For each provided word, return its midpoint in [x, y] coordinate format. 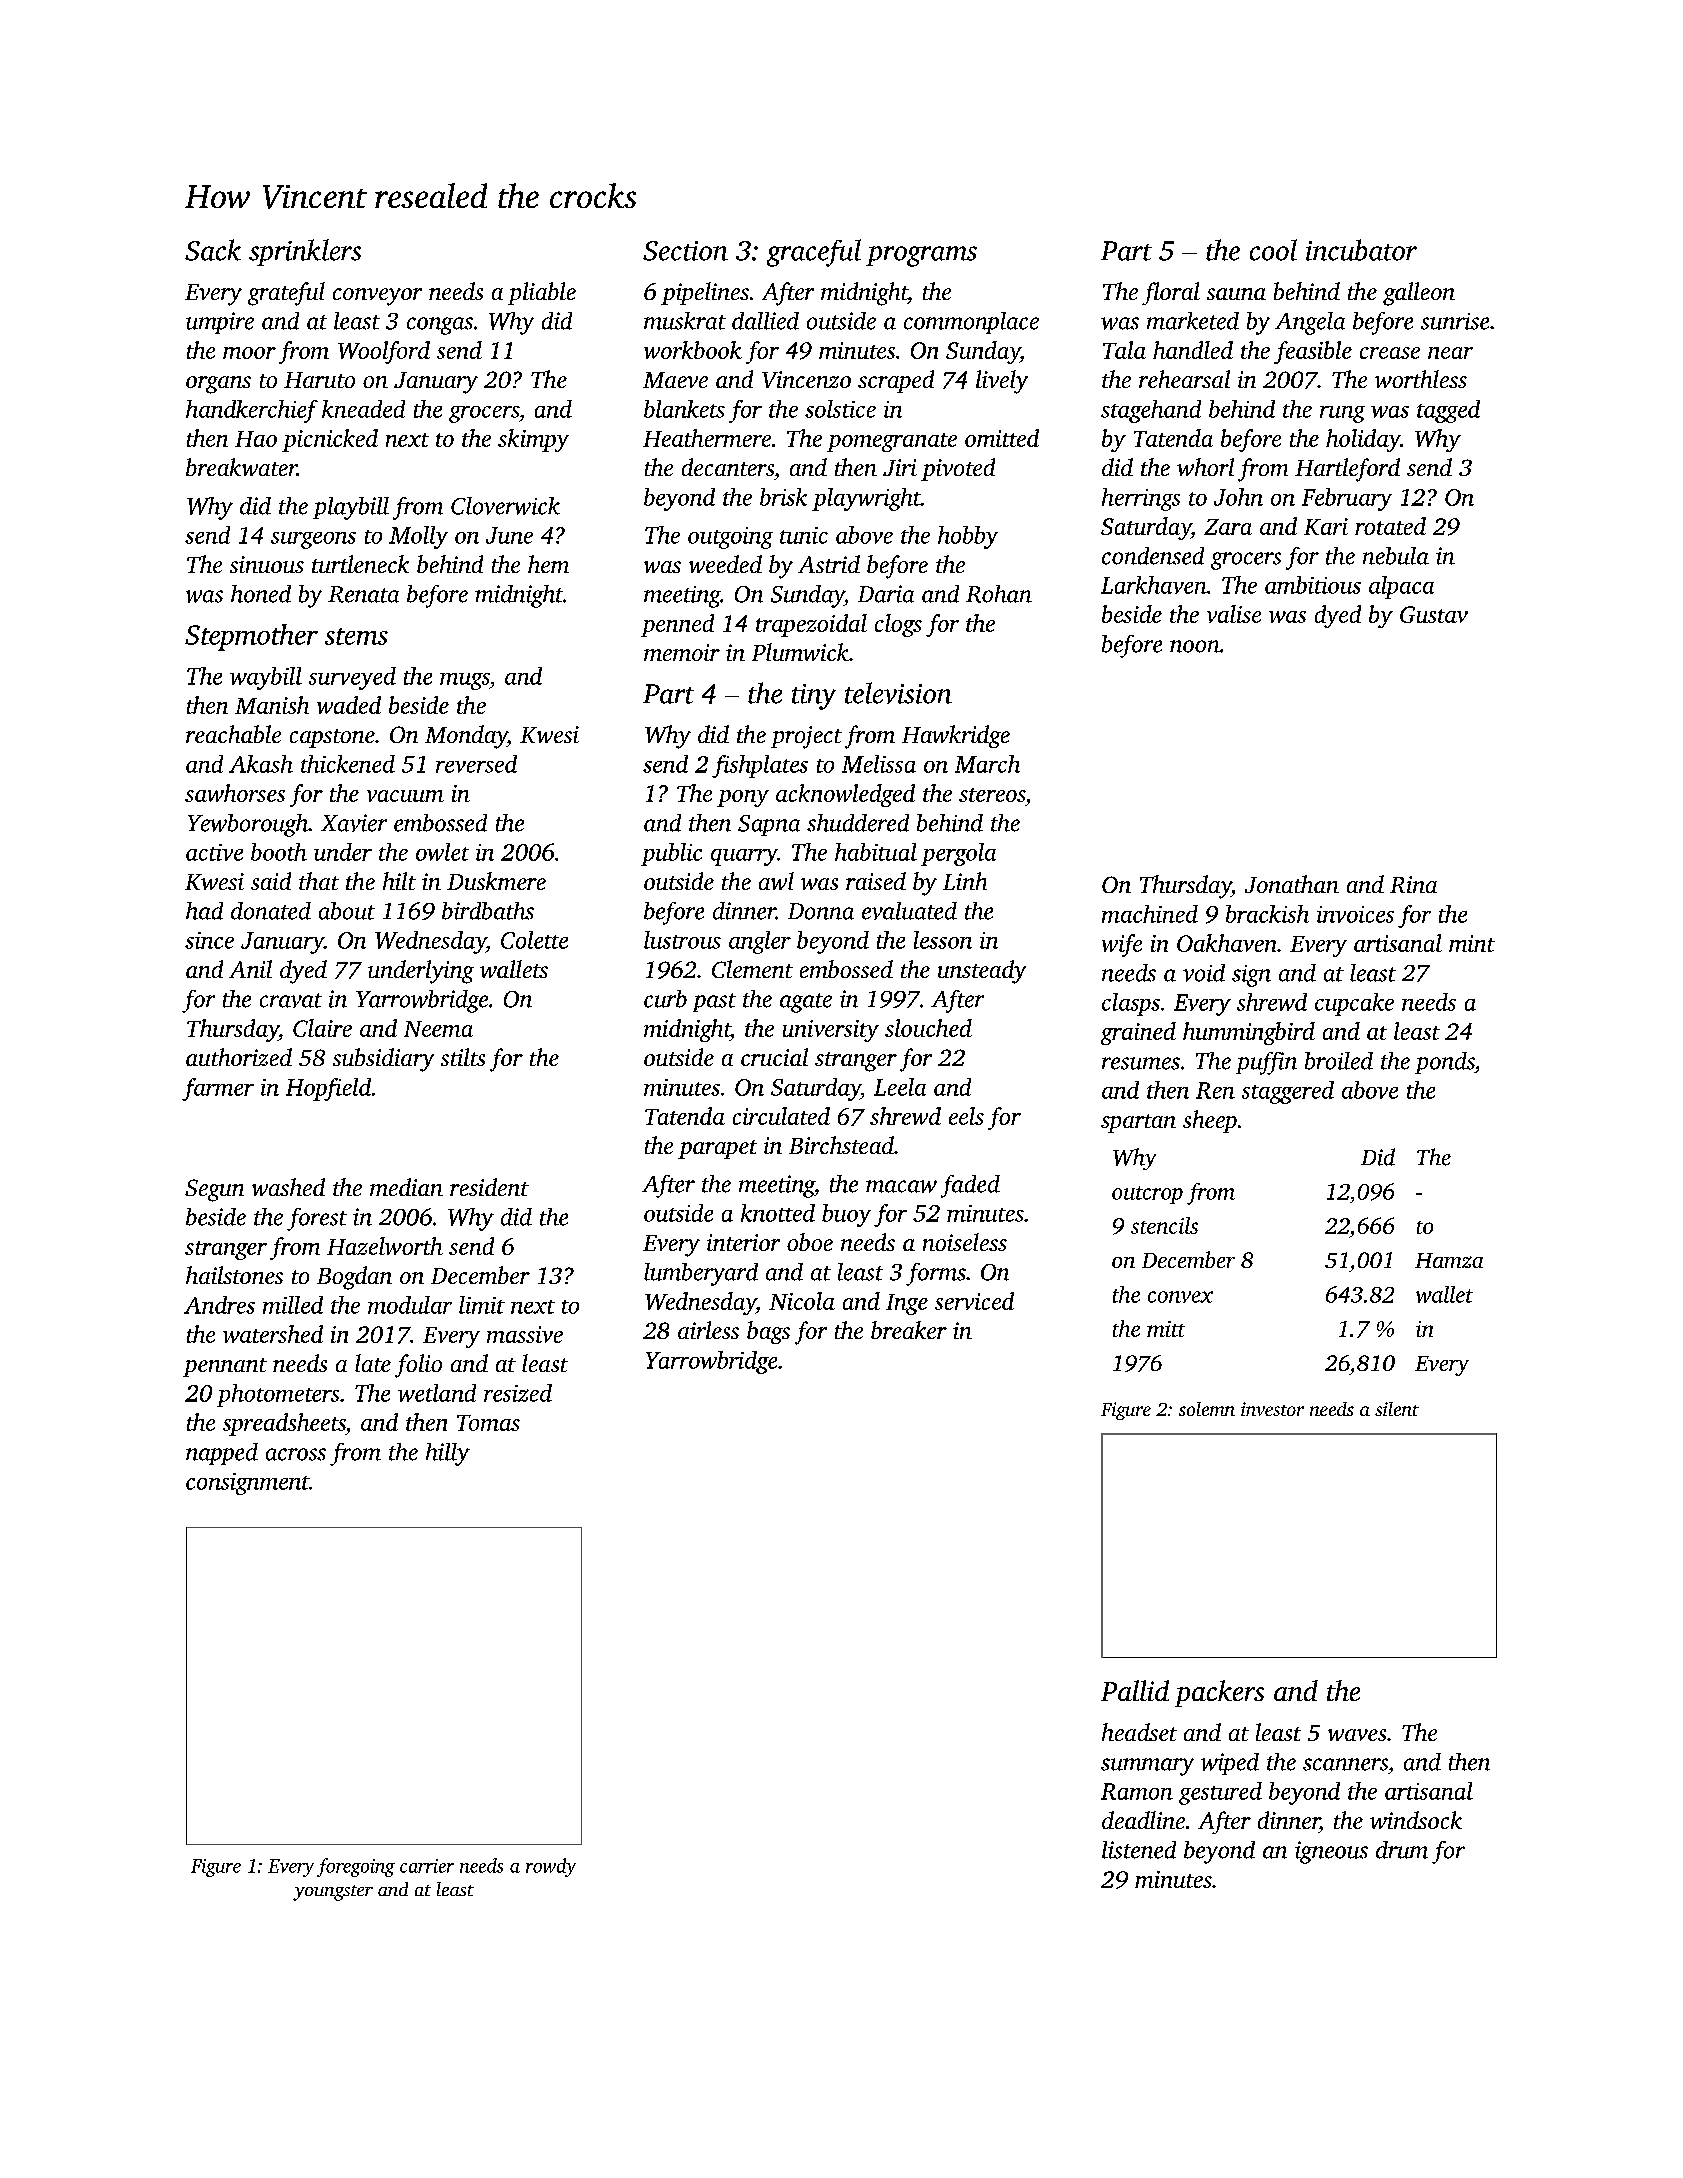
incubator [1361, 250]
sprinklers [305, 252]
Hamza [1449, 1260]
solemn [1207, 1409]
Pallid [1135, 1690]
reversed [476, 764]
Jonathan [1292, 884]
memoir [682, 652]
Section [685, 251]
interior [743, 1242]
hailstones [234, 1275]
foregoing [356, 1867]
